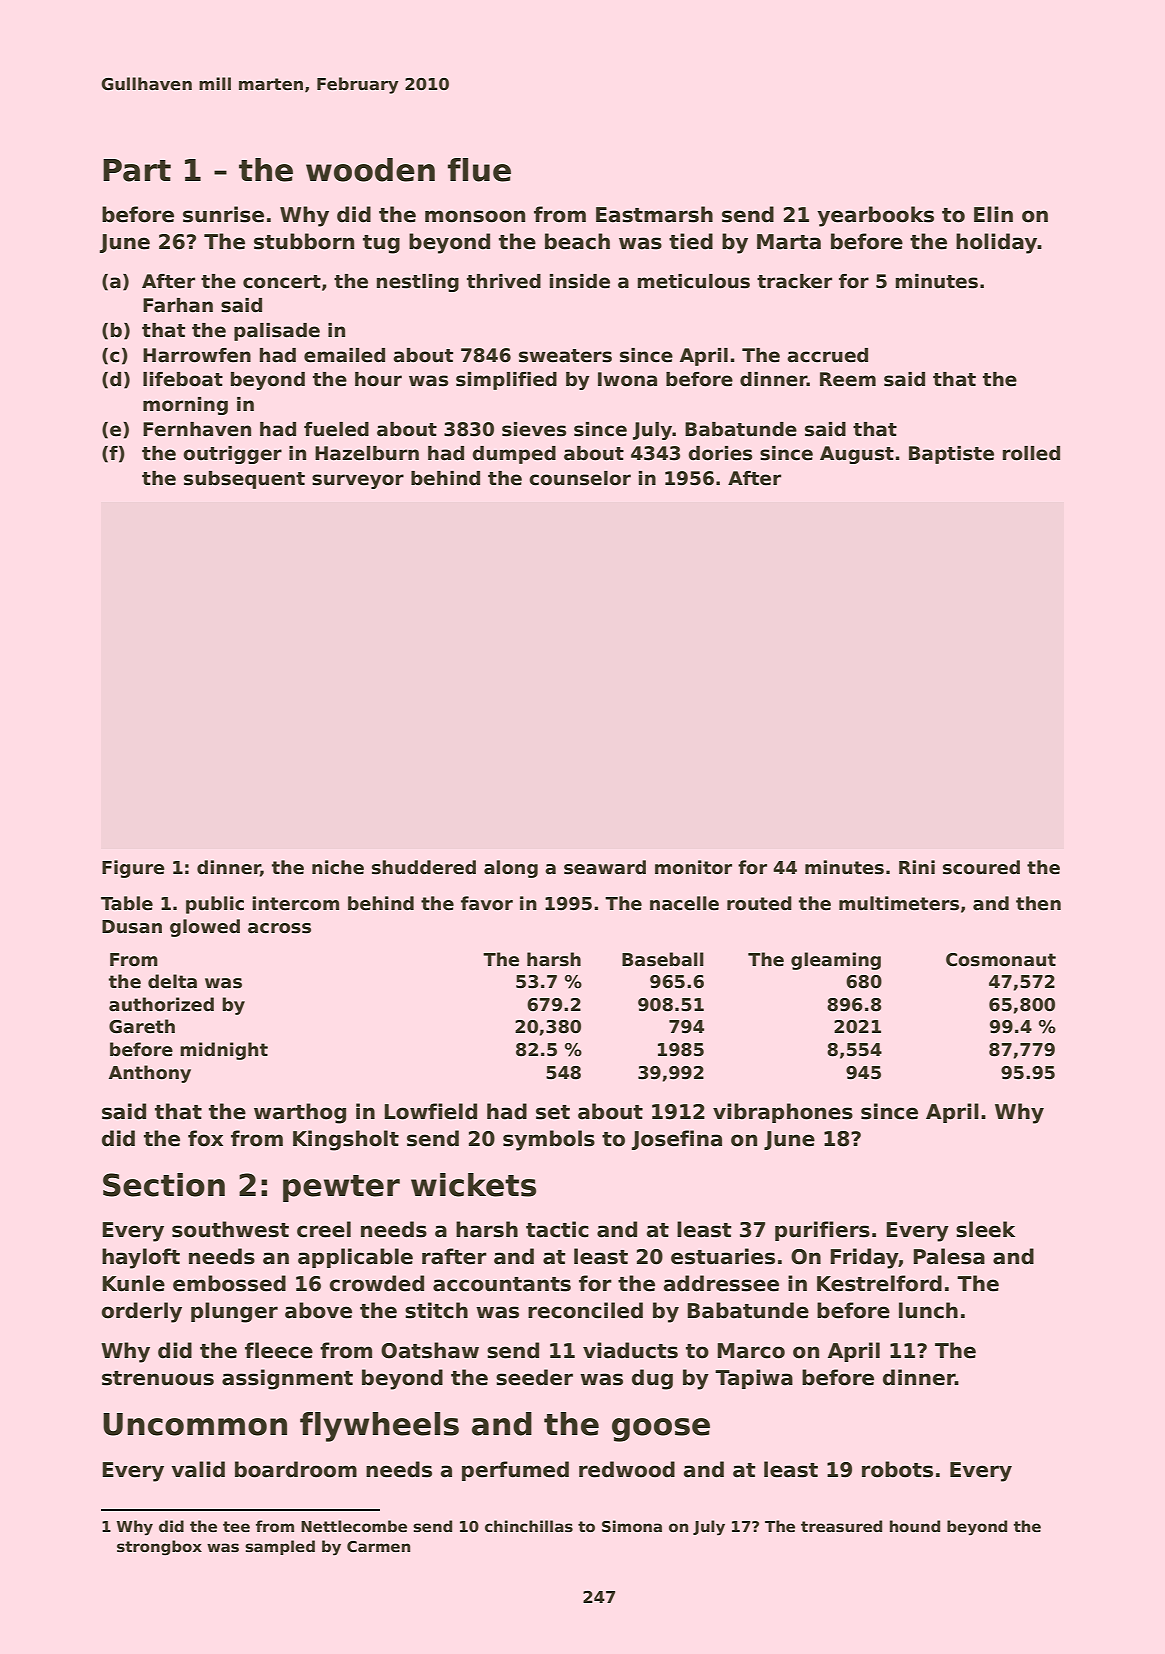  I want to click on counselor, so click(580, 478).
